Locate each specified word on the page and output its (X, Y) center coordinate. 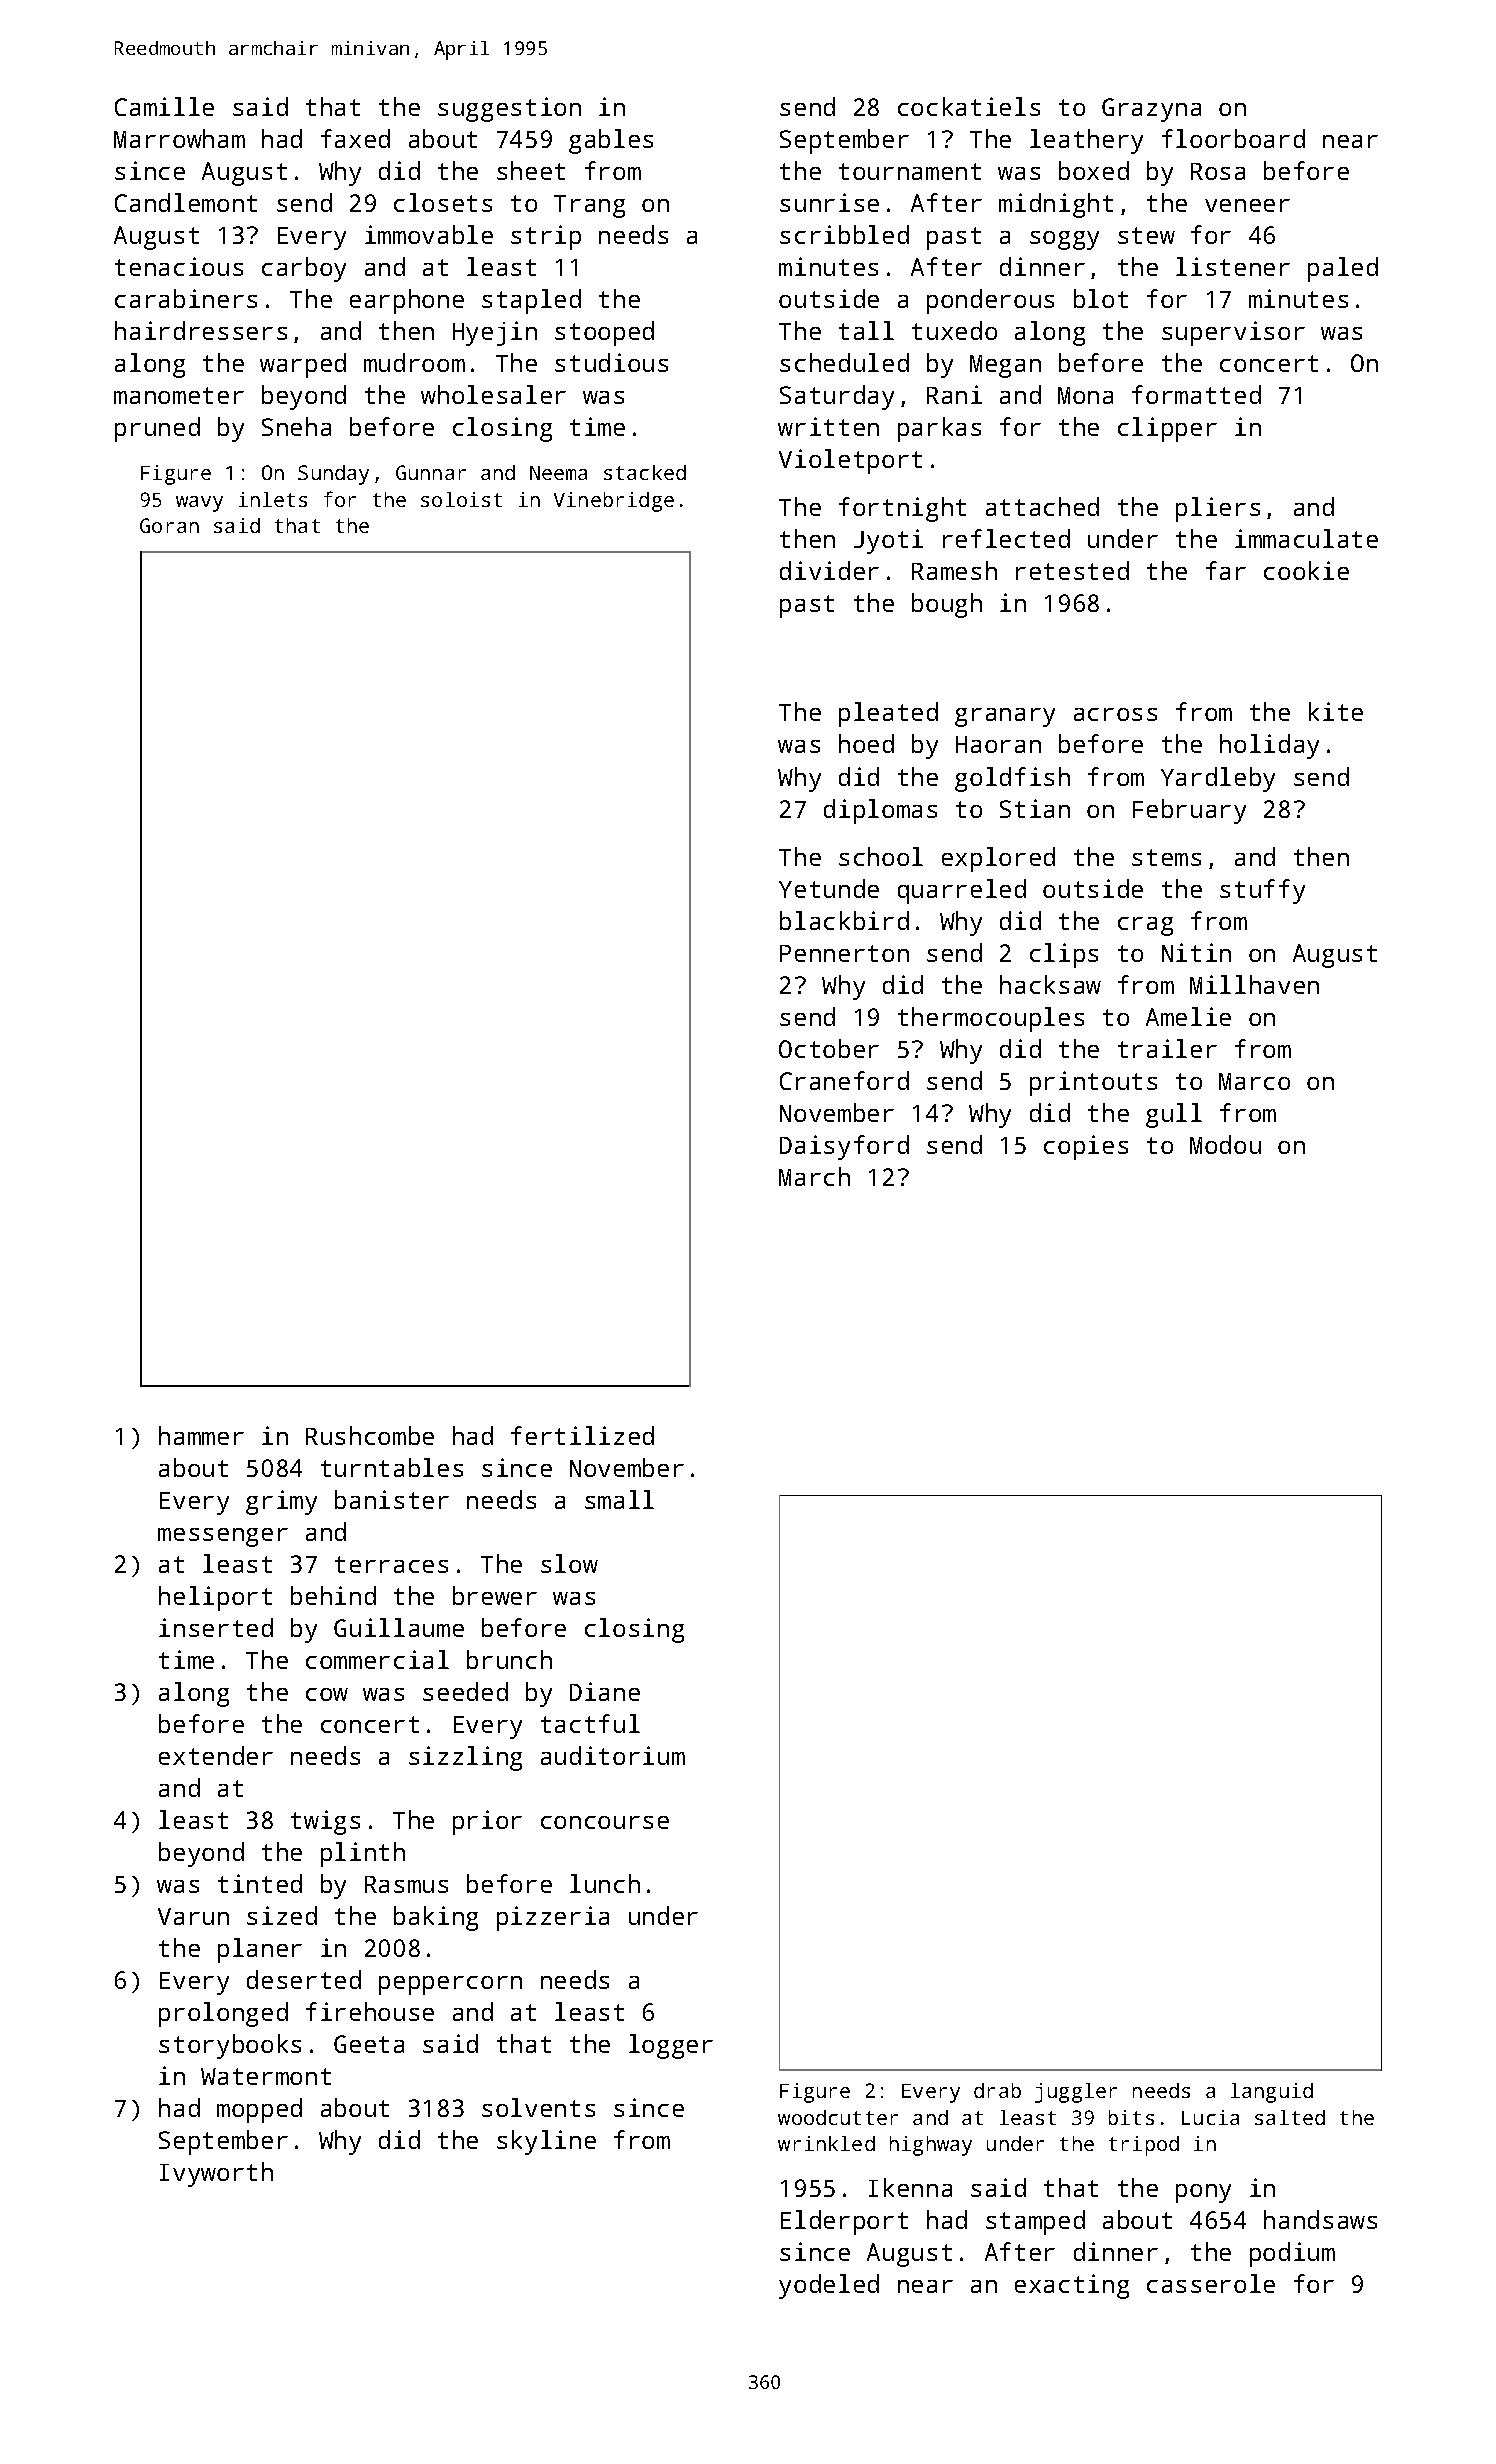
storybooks (230, 2046)
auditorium (613, 1755)
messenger (223, 1537)
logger (671, 2046)
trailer (1167, 1048)
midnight (1056, 205)
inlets (273, 499)
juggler (1076, 2093)
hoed (866, 743)
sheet (531, 170)
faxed (355, 138)
